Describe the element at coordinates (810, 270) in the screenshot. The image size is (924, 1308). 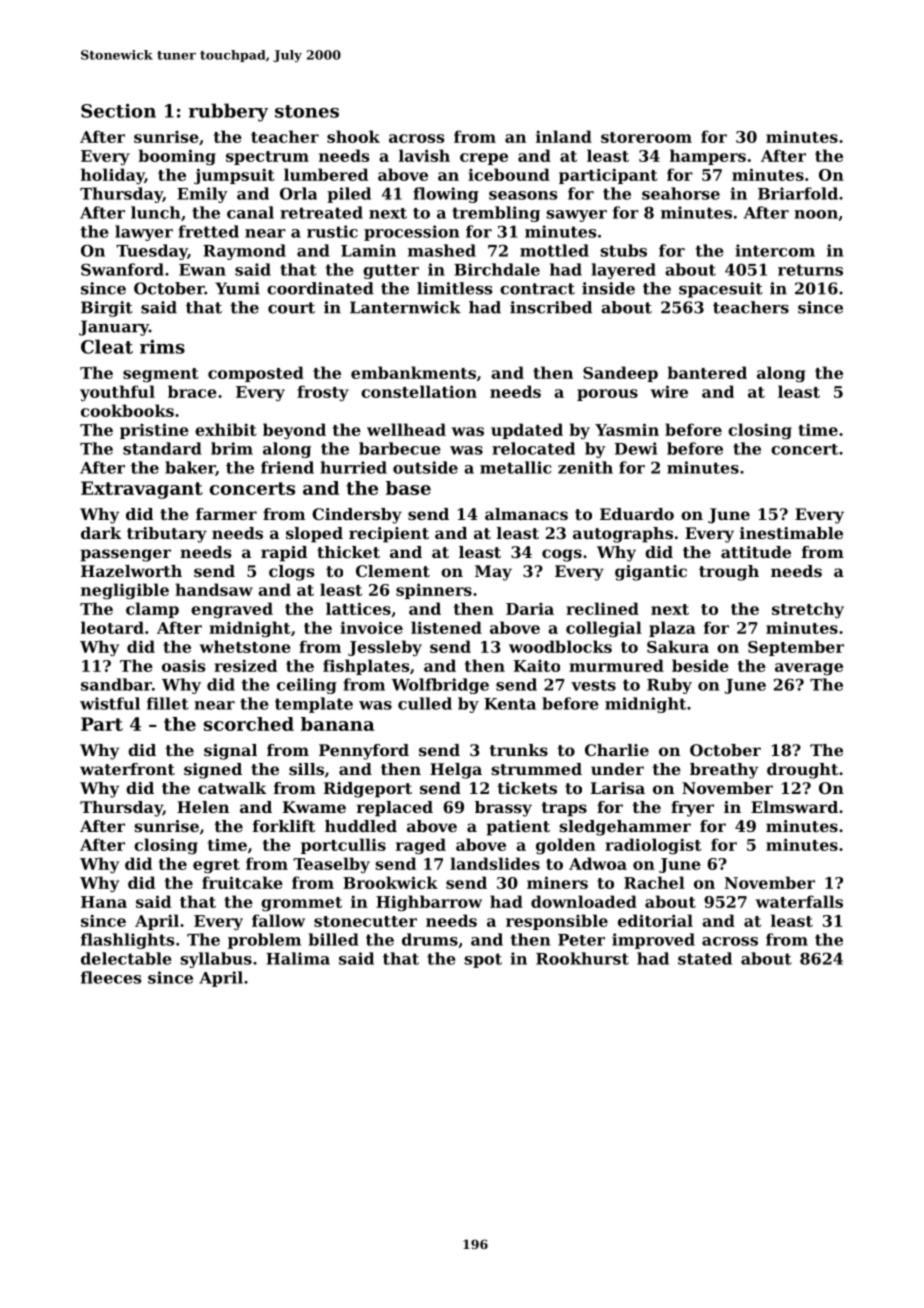
I see `returns` at that location.
